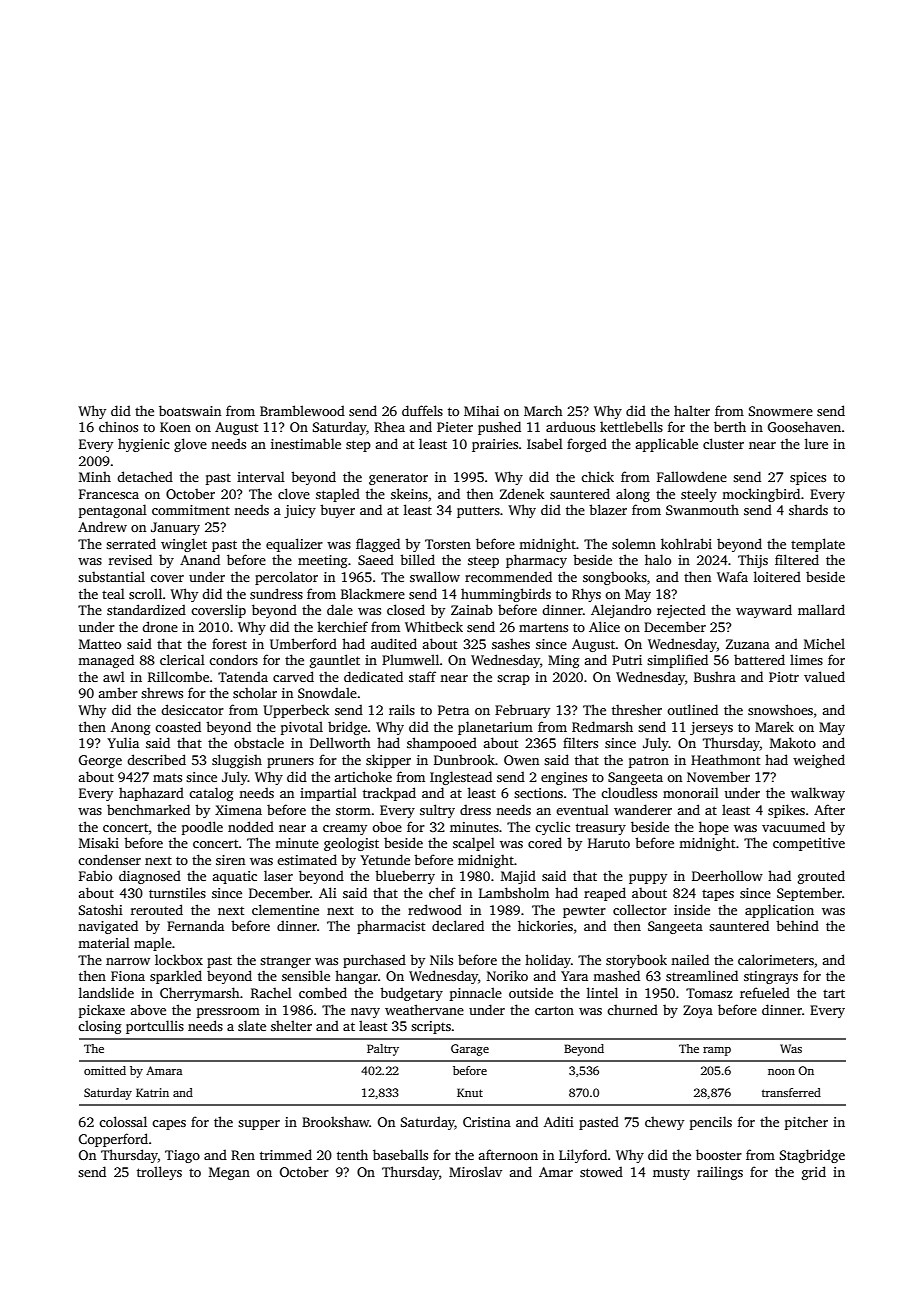 This document has height=1308, width=924. What do you see at coordinates (229, 1173) in the document?
I see `Megan` at bounding box center [229, 1173].
